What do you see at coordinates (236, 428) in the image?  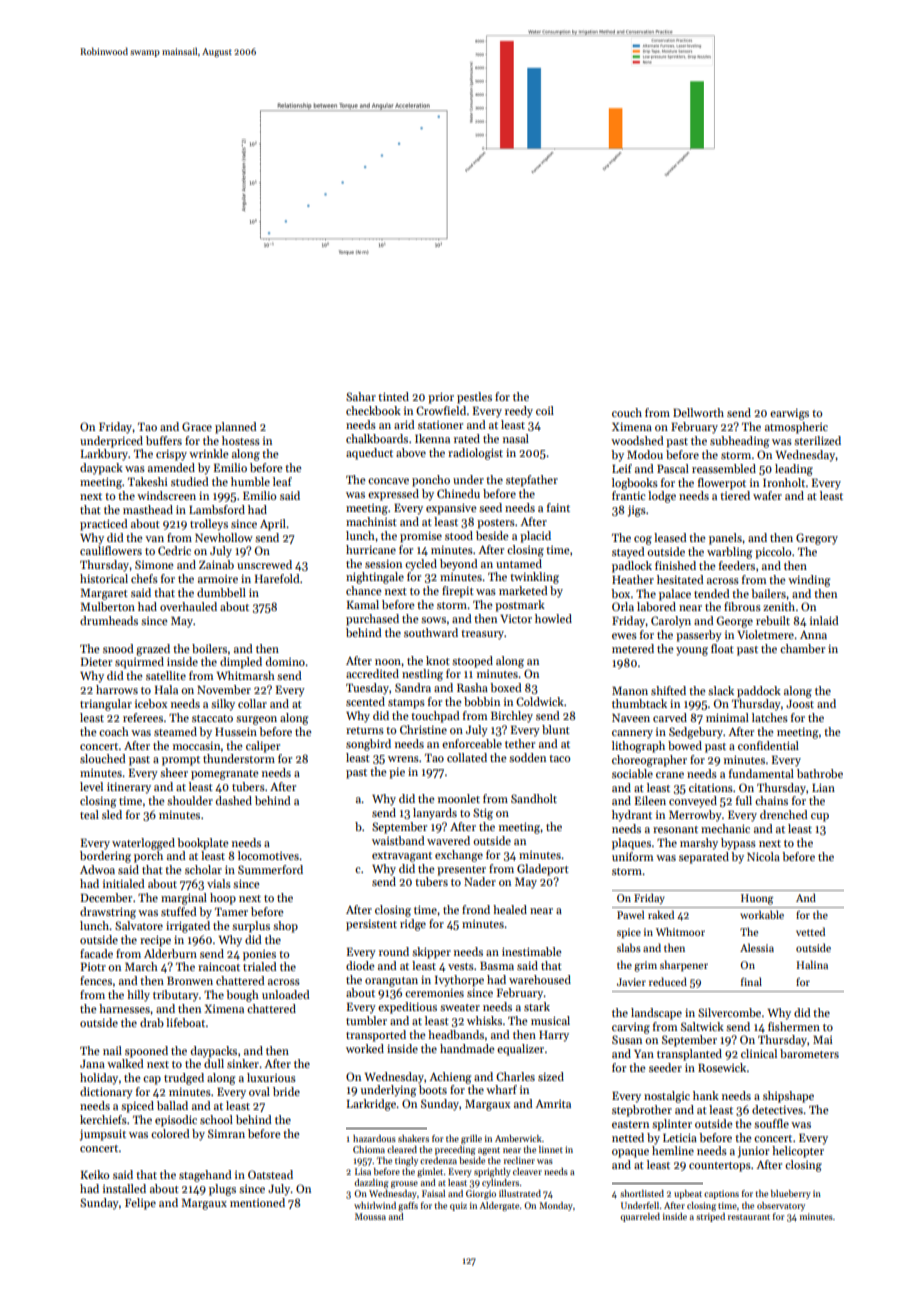 I see `planned` at bounding box center [236, 428].
